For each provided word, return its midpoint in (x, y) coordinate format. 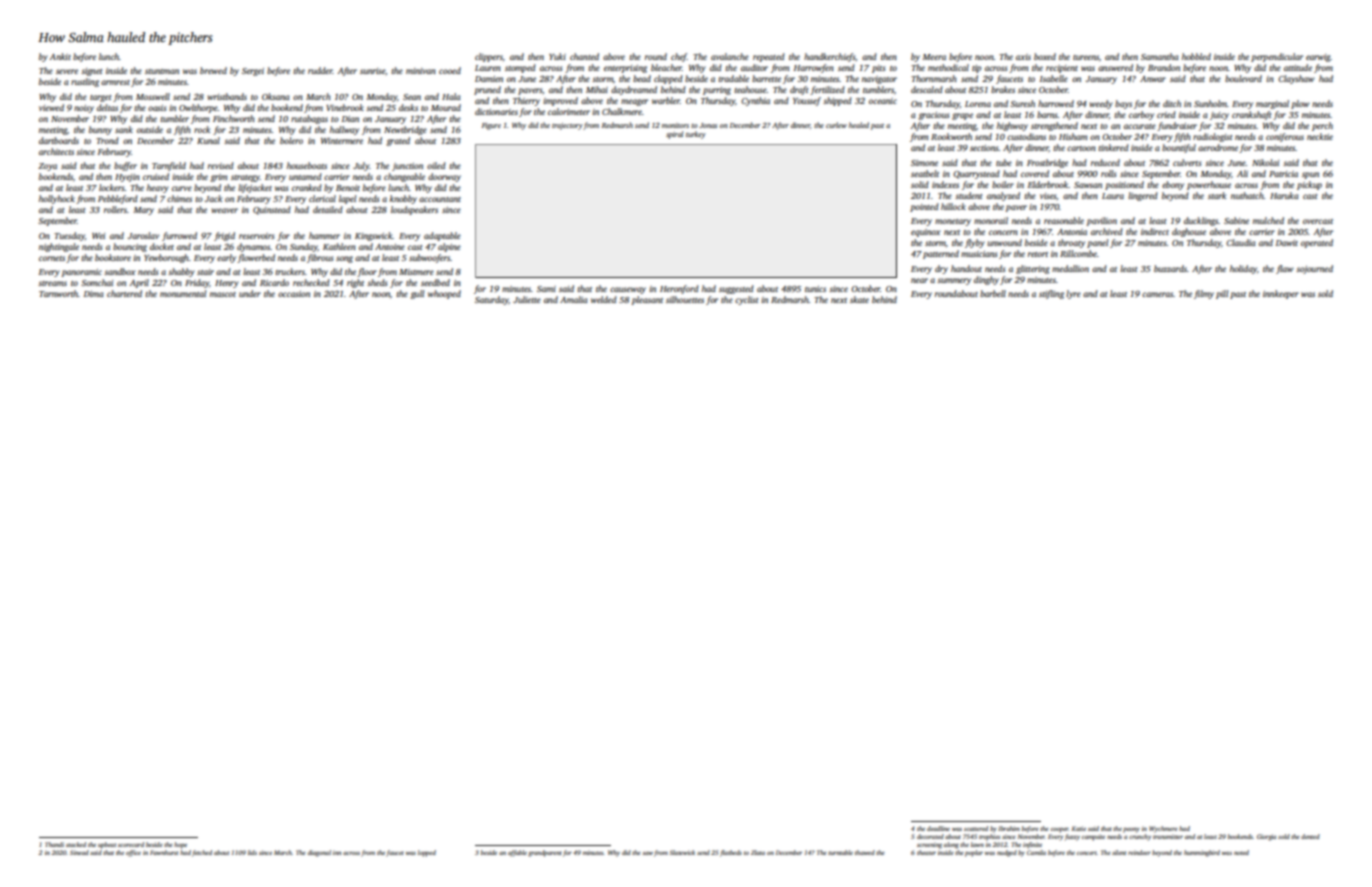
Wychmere (1163, 829)
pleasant (647, 300)
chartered (124, 293)
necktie (1320, 136)
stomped (520, 68)
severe (67, 71)
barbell (993, 293)
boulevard (1243, 78)
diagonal (319, 853)
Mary (144, 211)
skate (859, 299)
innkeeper (1281, 294)
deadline (938, 828)
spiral (674, 135)
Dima (94, 294)
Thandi (54, 844)
